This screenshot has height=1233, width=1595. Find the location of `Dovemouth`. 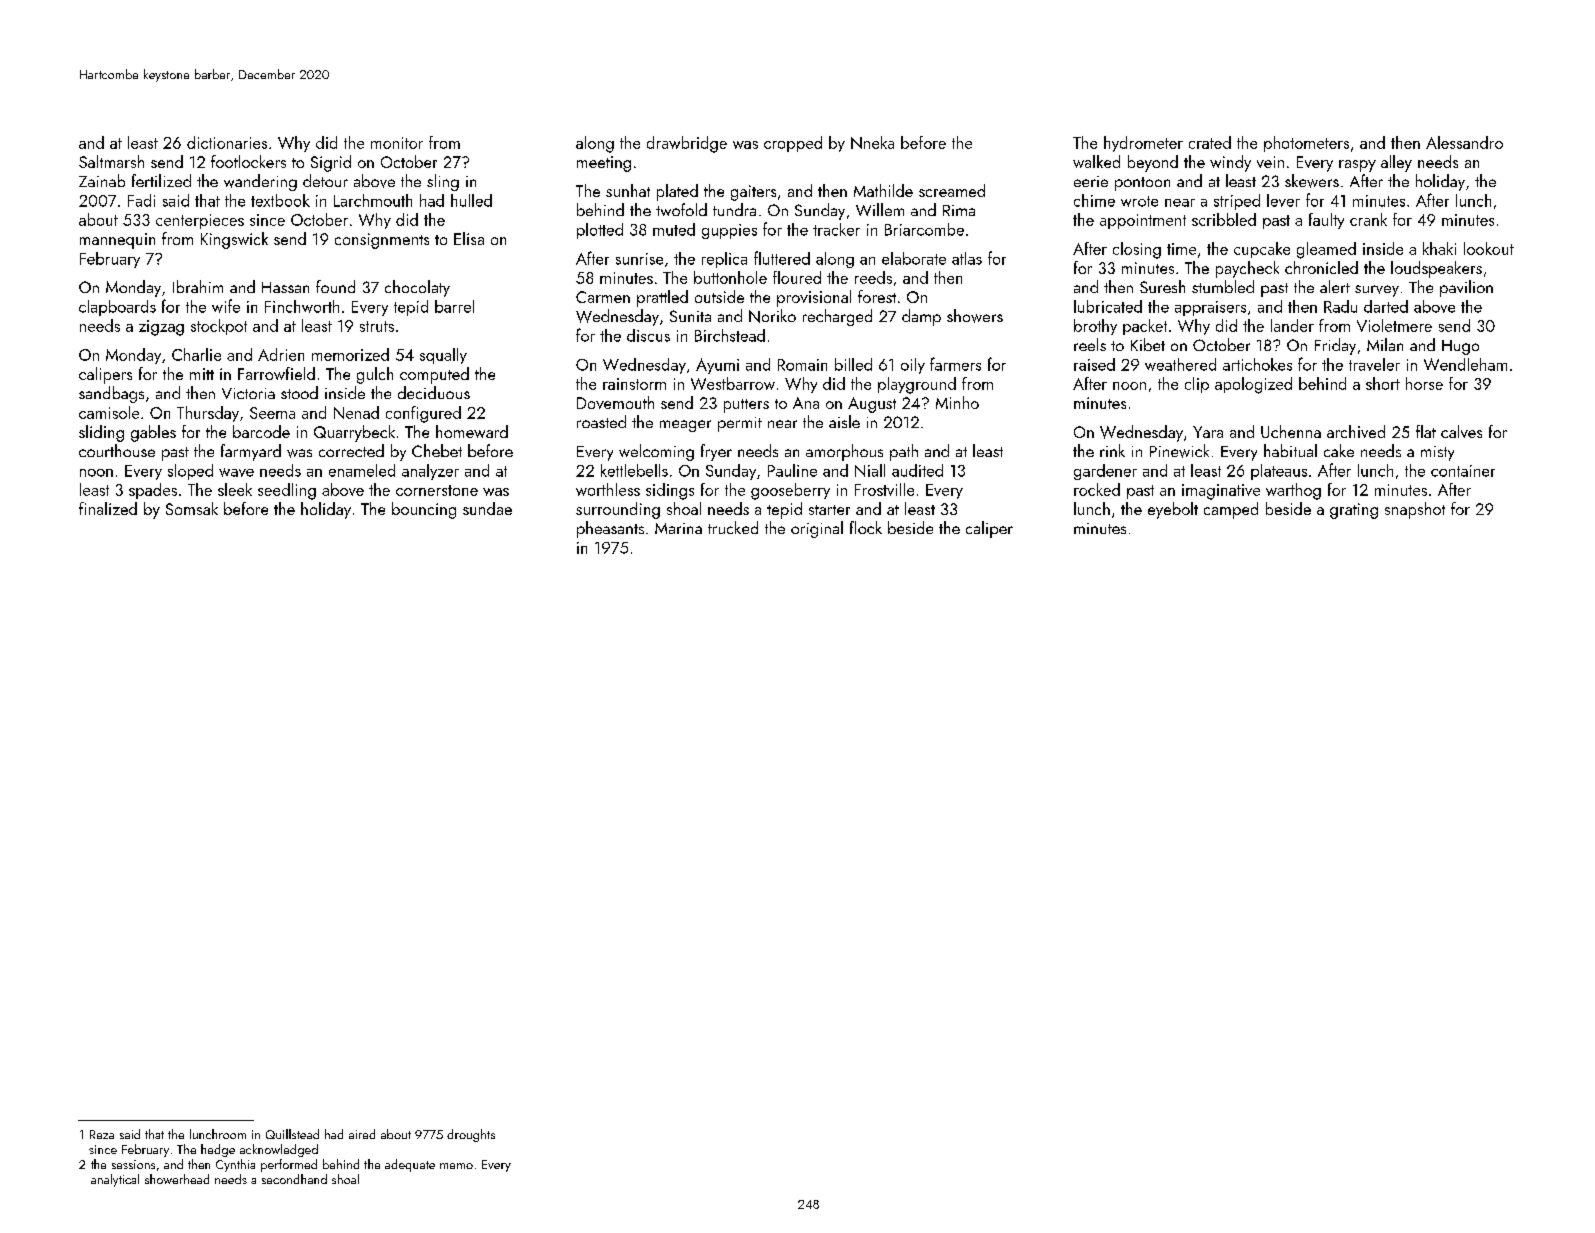

Dovemouth is located at coordinates (615, 402).
